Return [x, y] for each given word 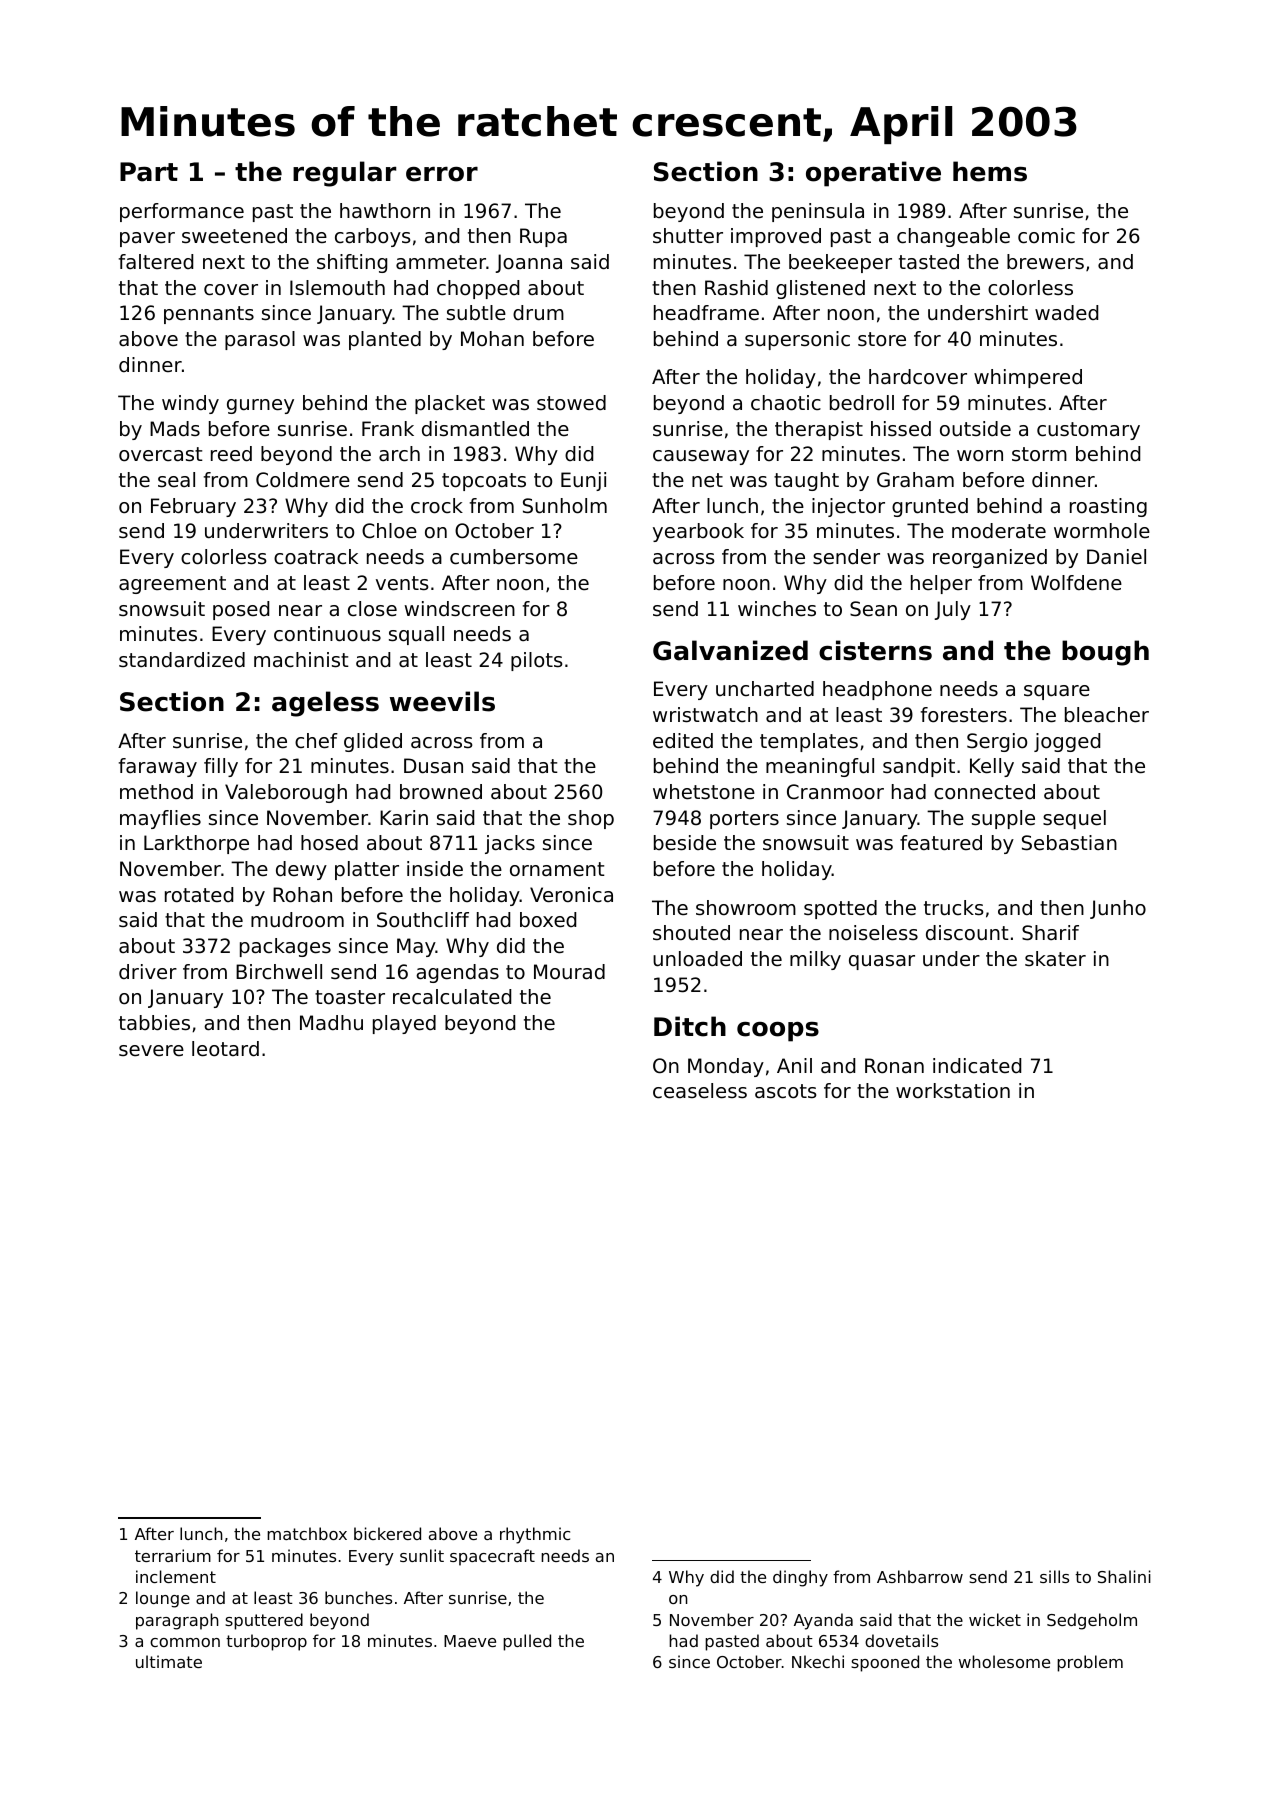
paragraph [177, 1621]
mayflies [160, 819]
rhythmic [535, 1535]
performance [182, 212]
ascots [786, 1091]
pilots [537, 661]
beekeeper [840, 263]
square [1057, 692]
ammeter [441, 262]
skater [1055, 959]
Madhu [331, 1023]
